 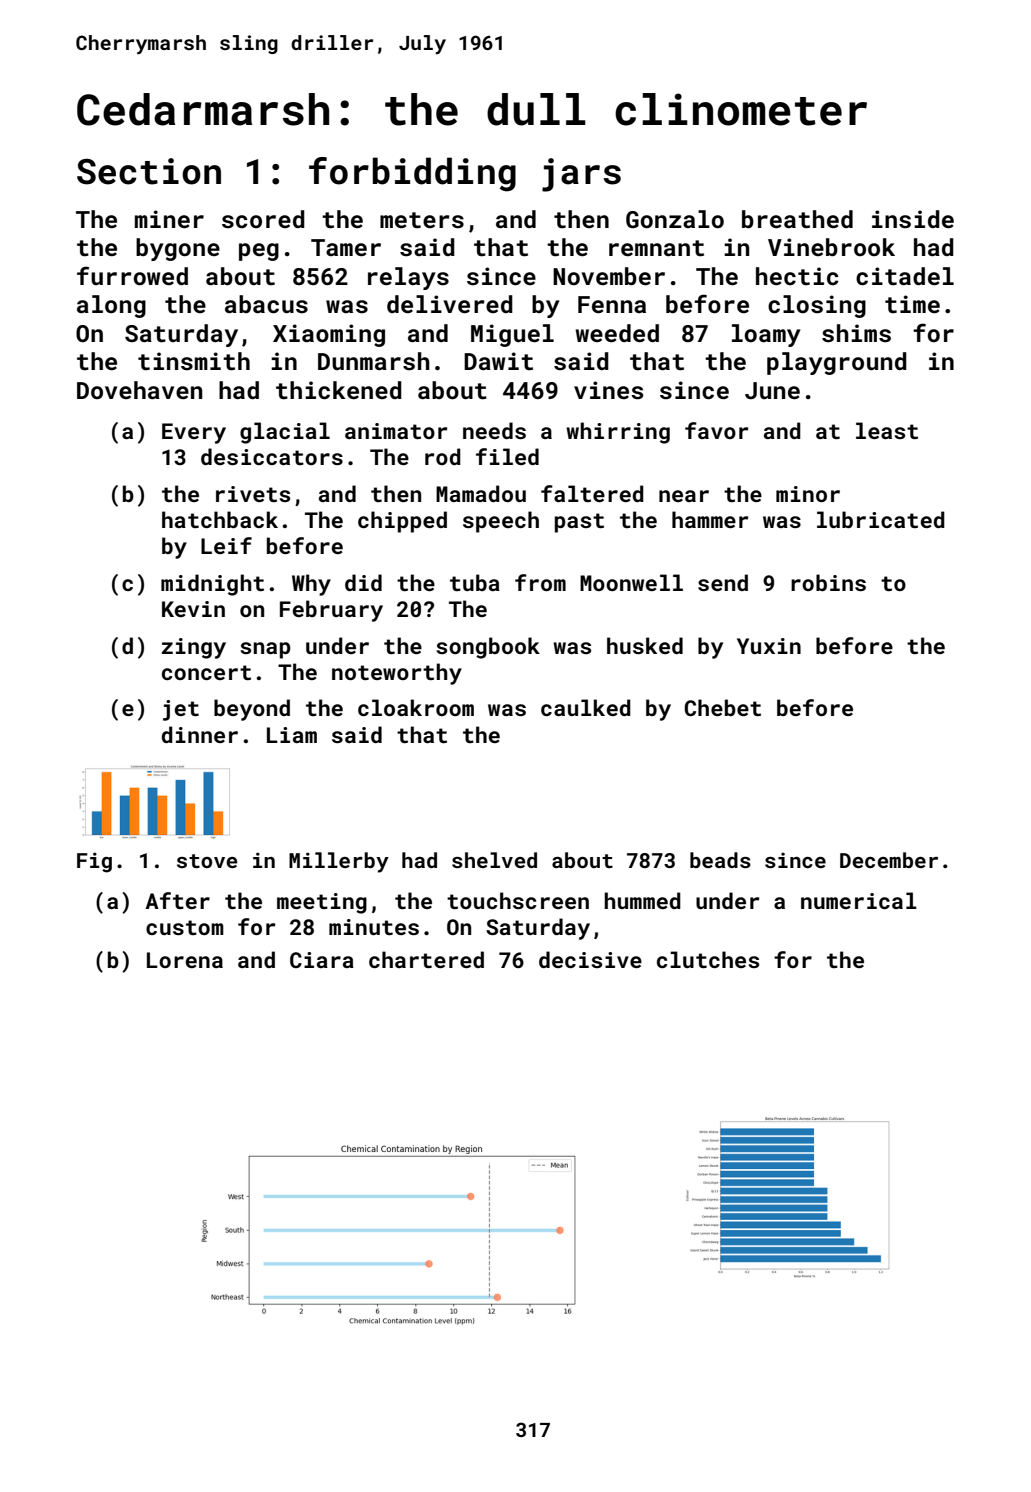 What do you see at coordinates (581, 175) in the screenshot?
I see `jars` at bounding box center [581, 175].
